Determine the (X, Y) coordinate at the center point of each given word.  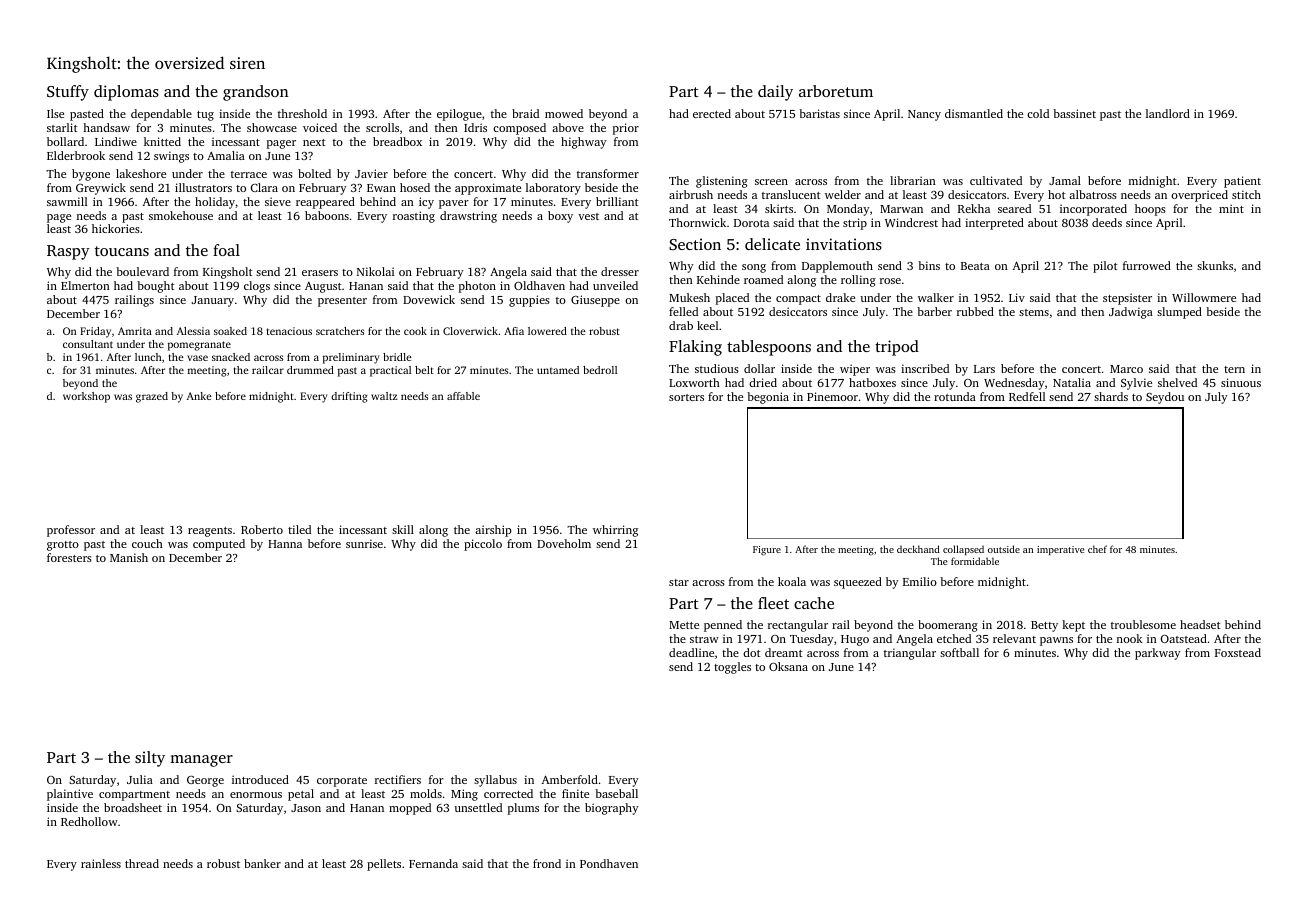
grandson (256, 93)
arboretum (836, 91)
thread (142, 863)
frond (547, 863)
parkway (1157, 654)
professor (71, 531)
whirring (615, 531)
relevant (1014, 638)
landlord (1168, 113)
